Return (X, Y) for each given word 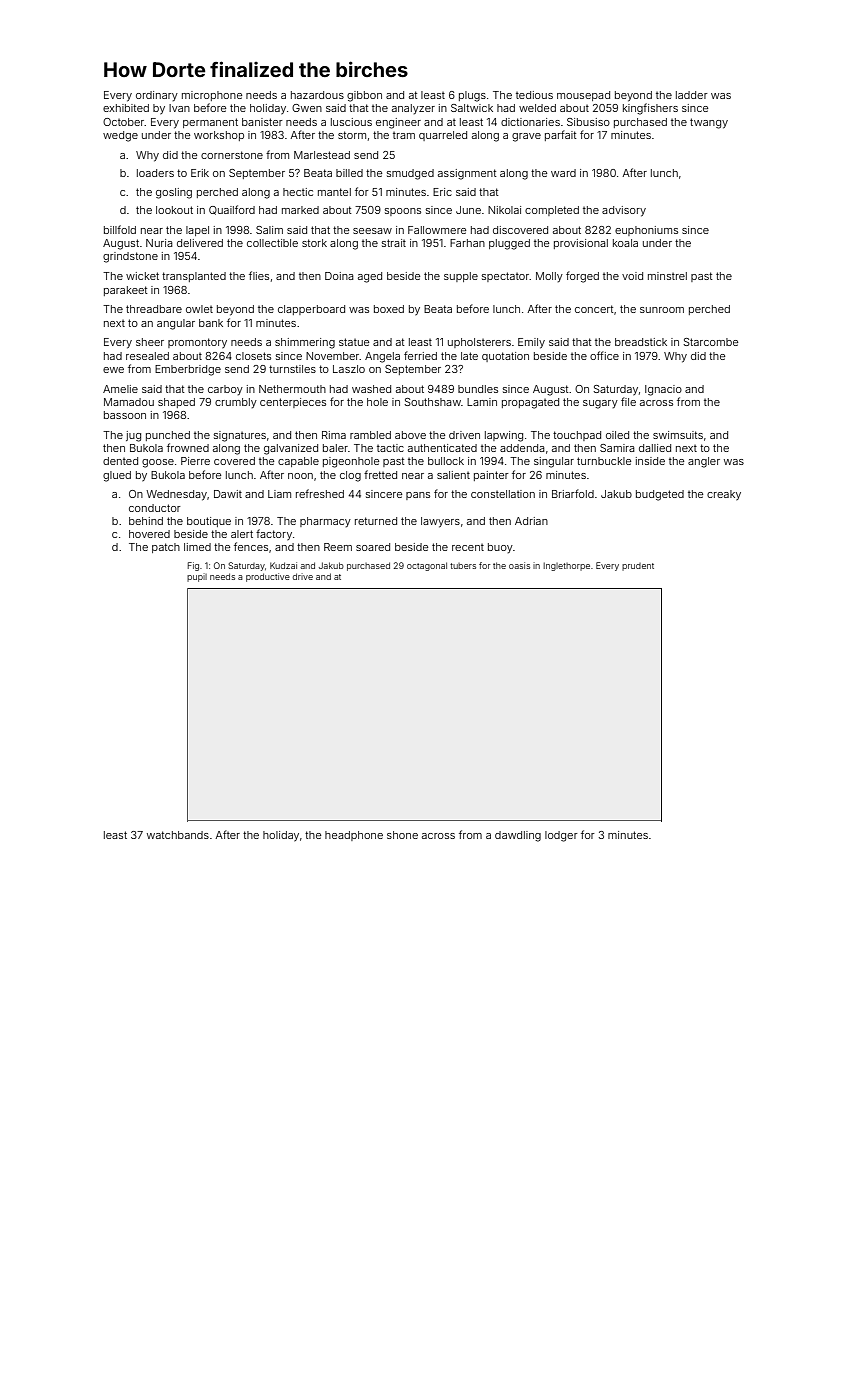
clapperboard (311, 310)
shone (402, 835)
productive (268, 577)
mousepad (583, 96)
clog (350, 476)
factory (274, 534)
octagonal (427, 566)
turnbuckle (604, 461)
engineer (398, 123)
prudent (638, 567)
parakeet (126, 291)
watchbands (178, 835)
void (632, 276)
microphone (212, 96)
